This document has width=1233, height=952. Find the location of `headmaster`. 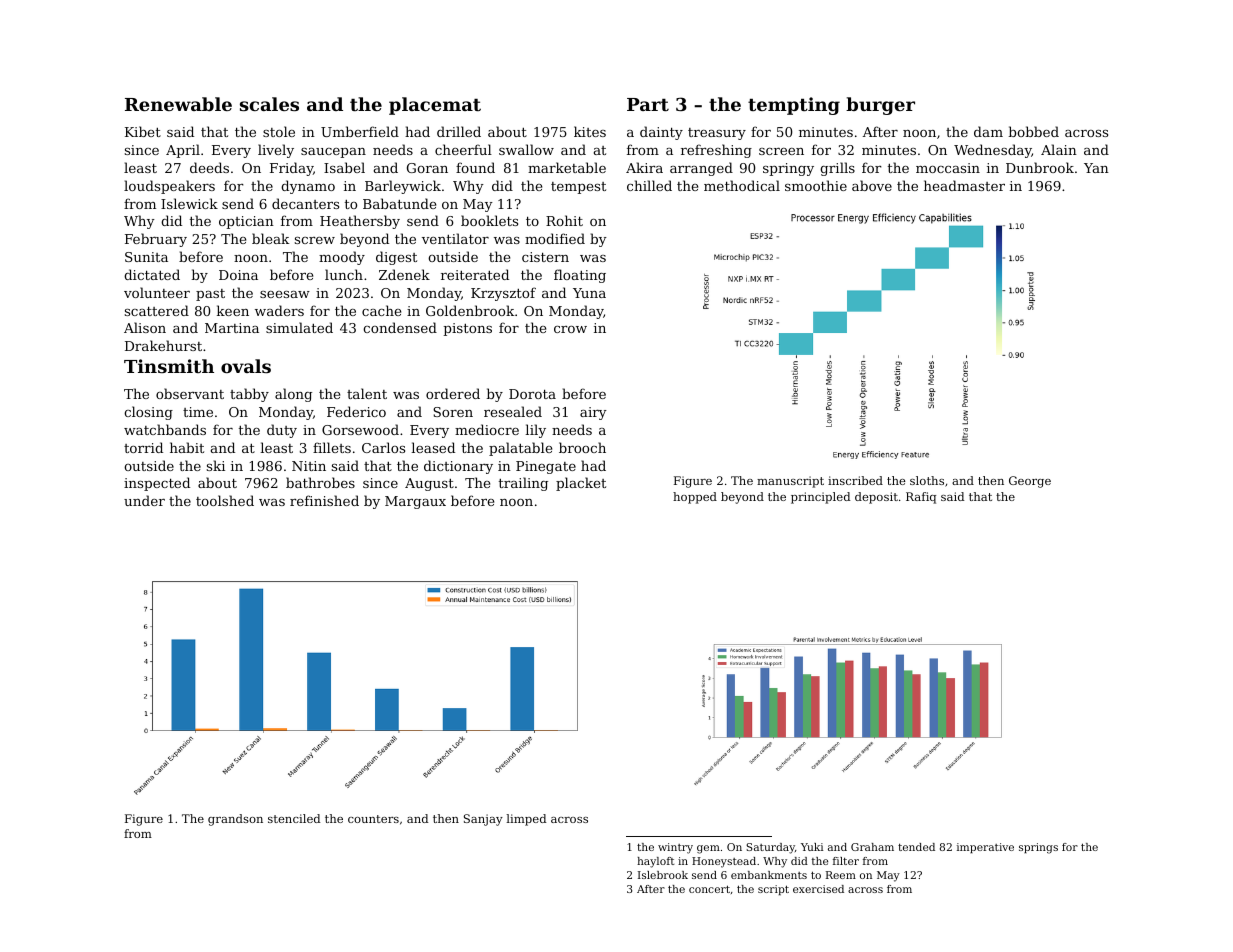

headmaster is located at coordinates (964, 185).
